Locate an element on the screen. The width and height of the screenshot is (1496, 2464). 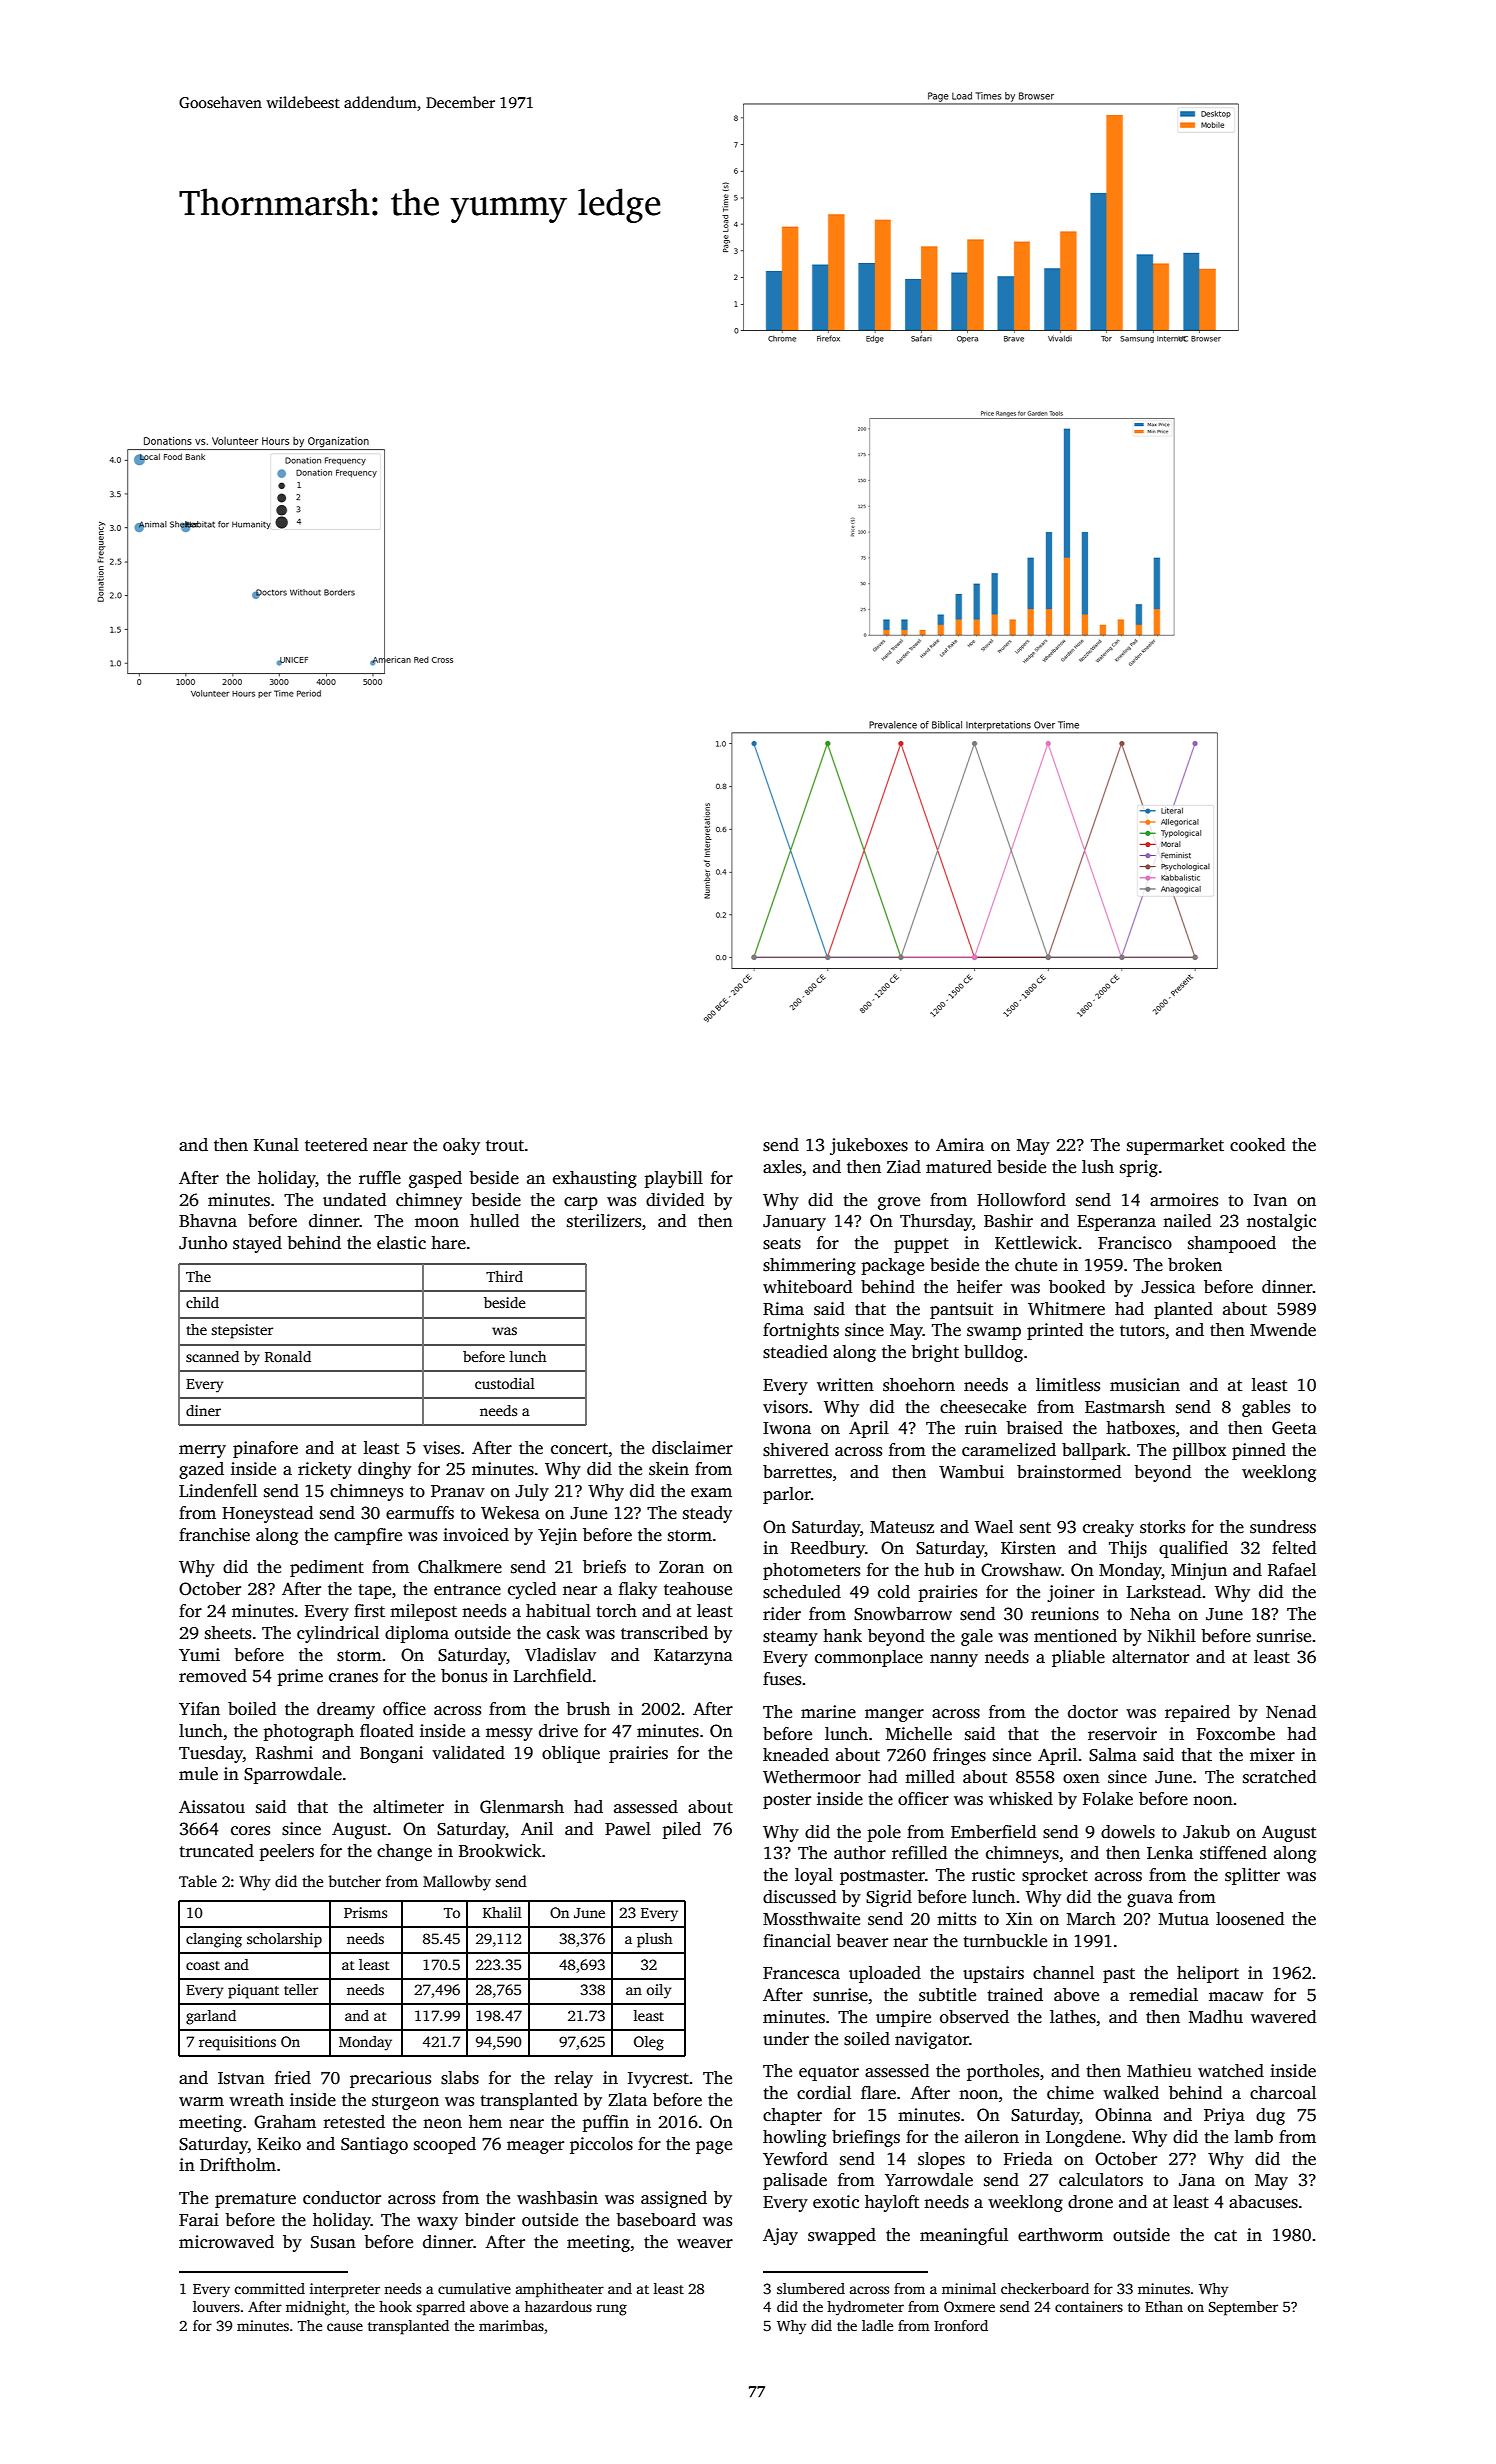
custodial is located at coordinates (505, 1383).
